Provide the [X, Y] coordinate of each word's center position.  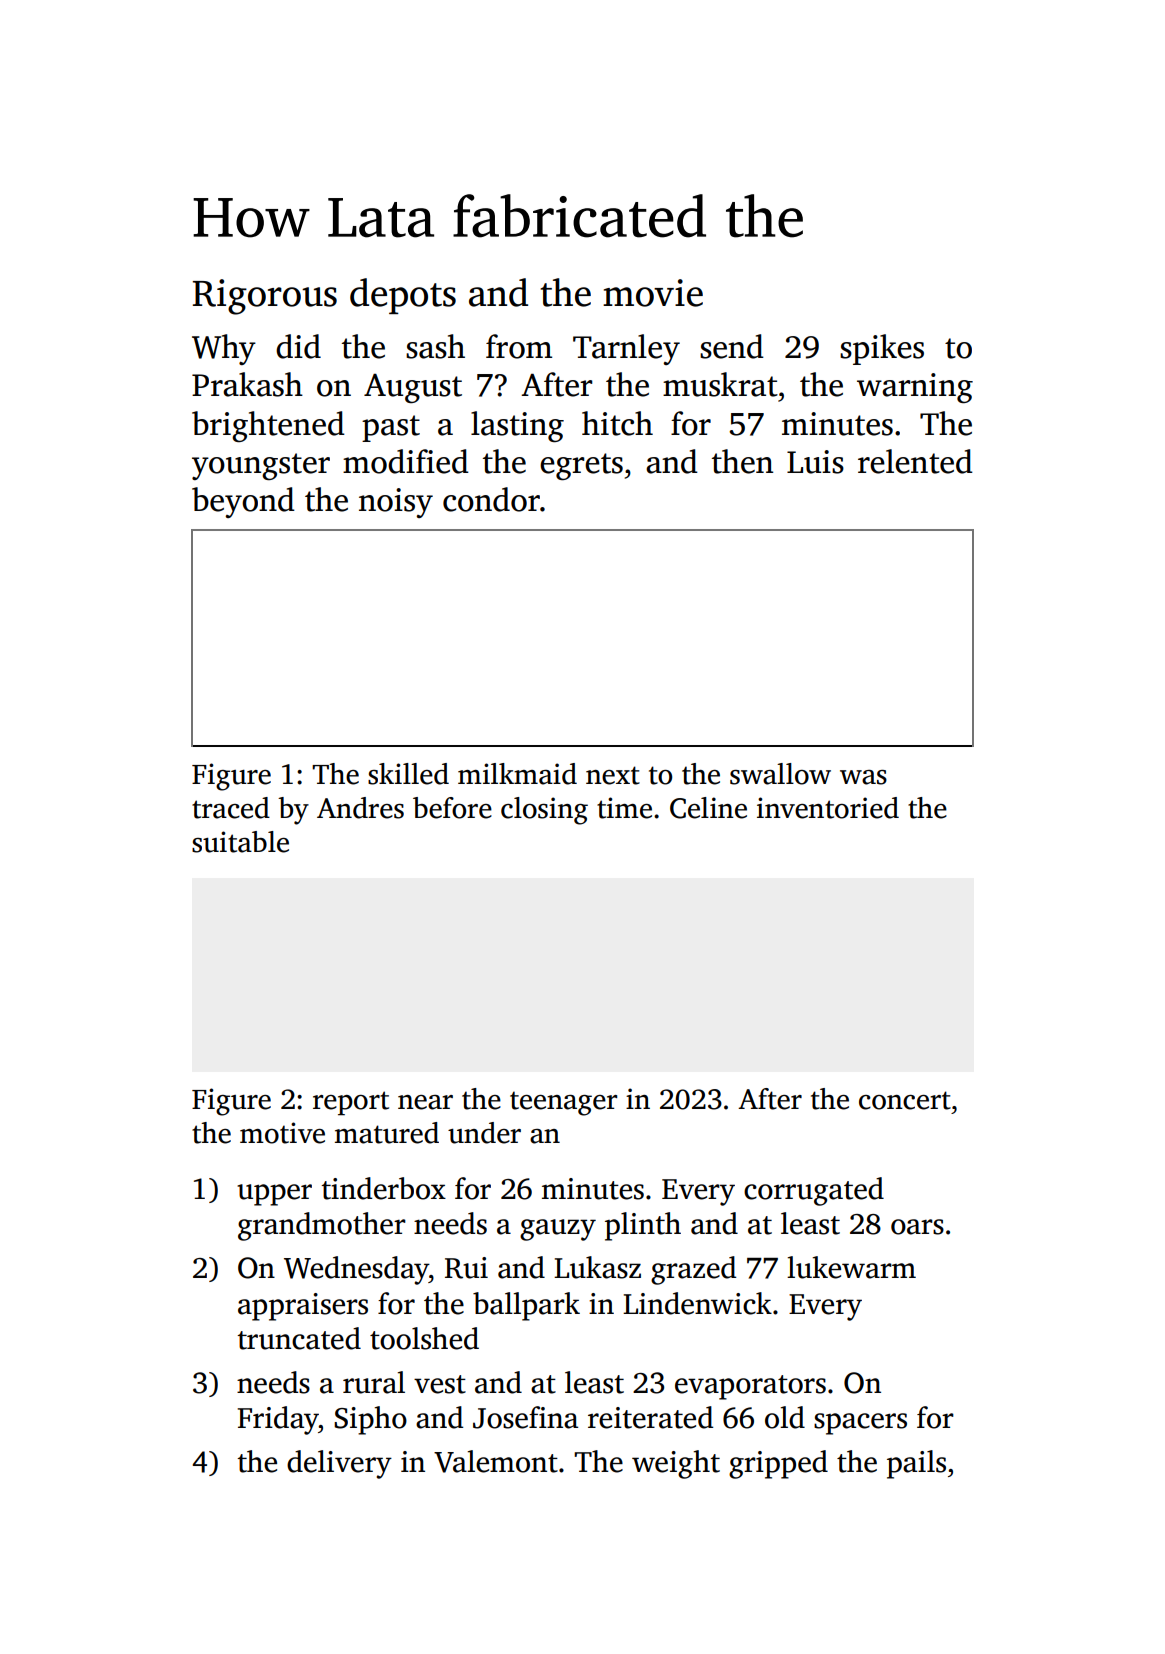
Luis [815, 462]
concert [905, 1100]
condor [491, 499]
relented [915, 461]
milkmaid [517, 774]
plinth [643, 1226]
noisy [396, 503]
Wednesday [356, 1270]
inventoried [828, 808]
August [413, 388]
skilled [408, 774]
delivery [339, 1464]
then [742, 461]
